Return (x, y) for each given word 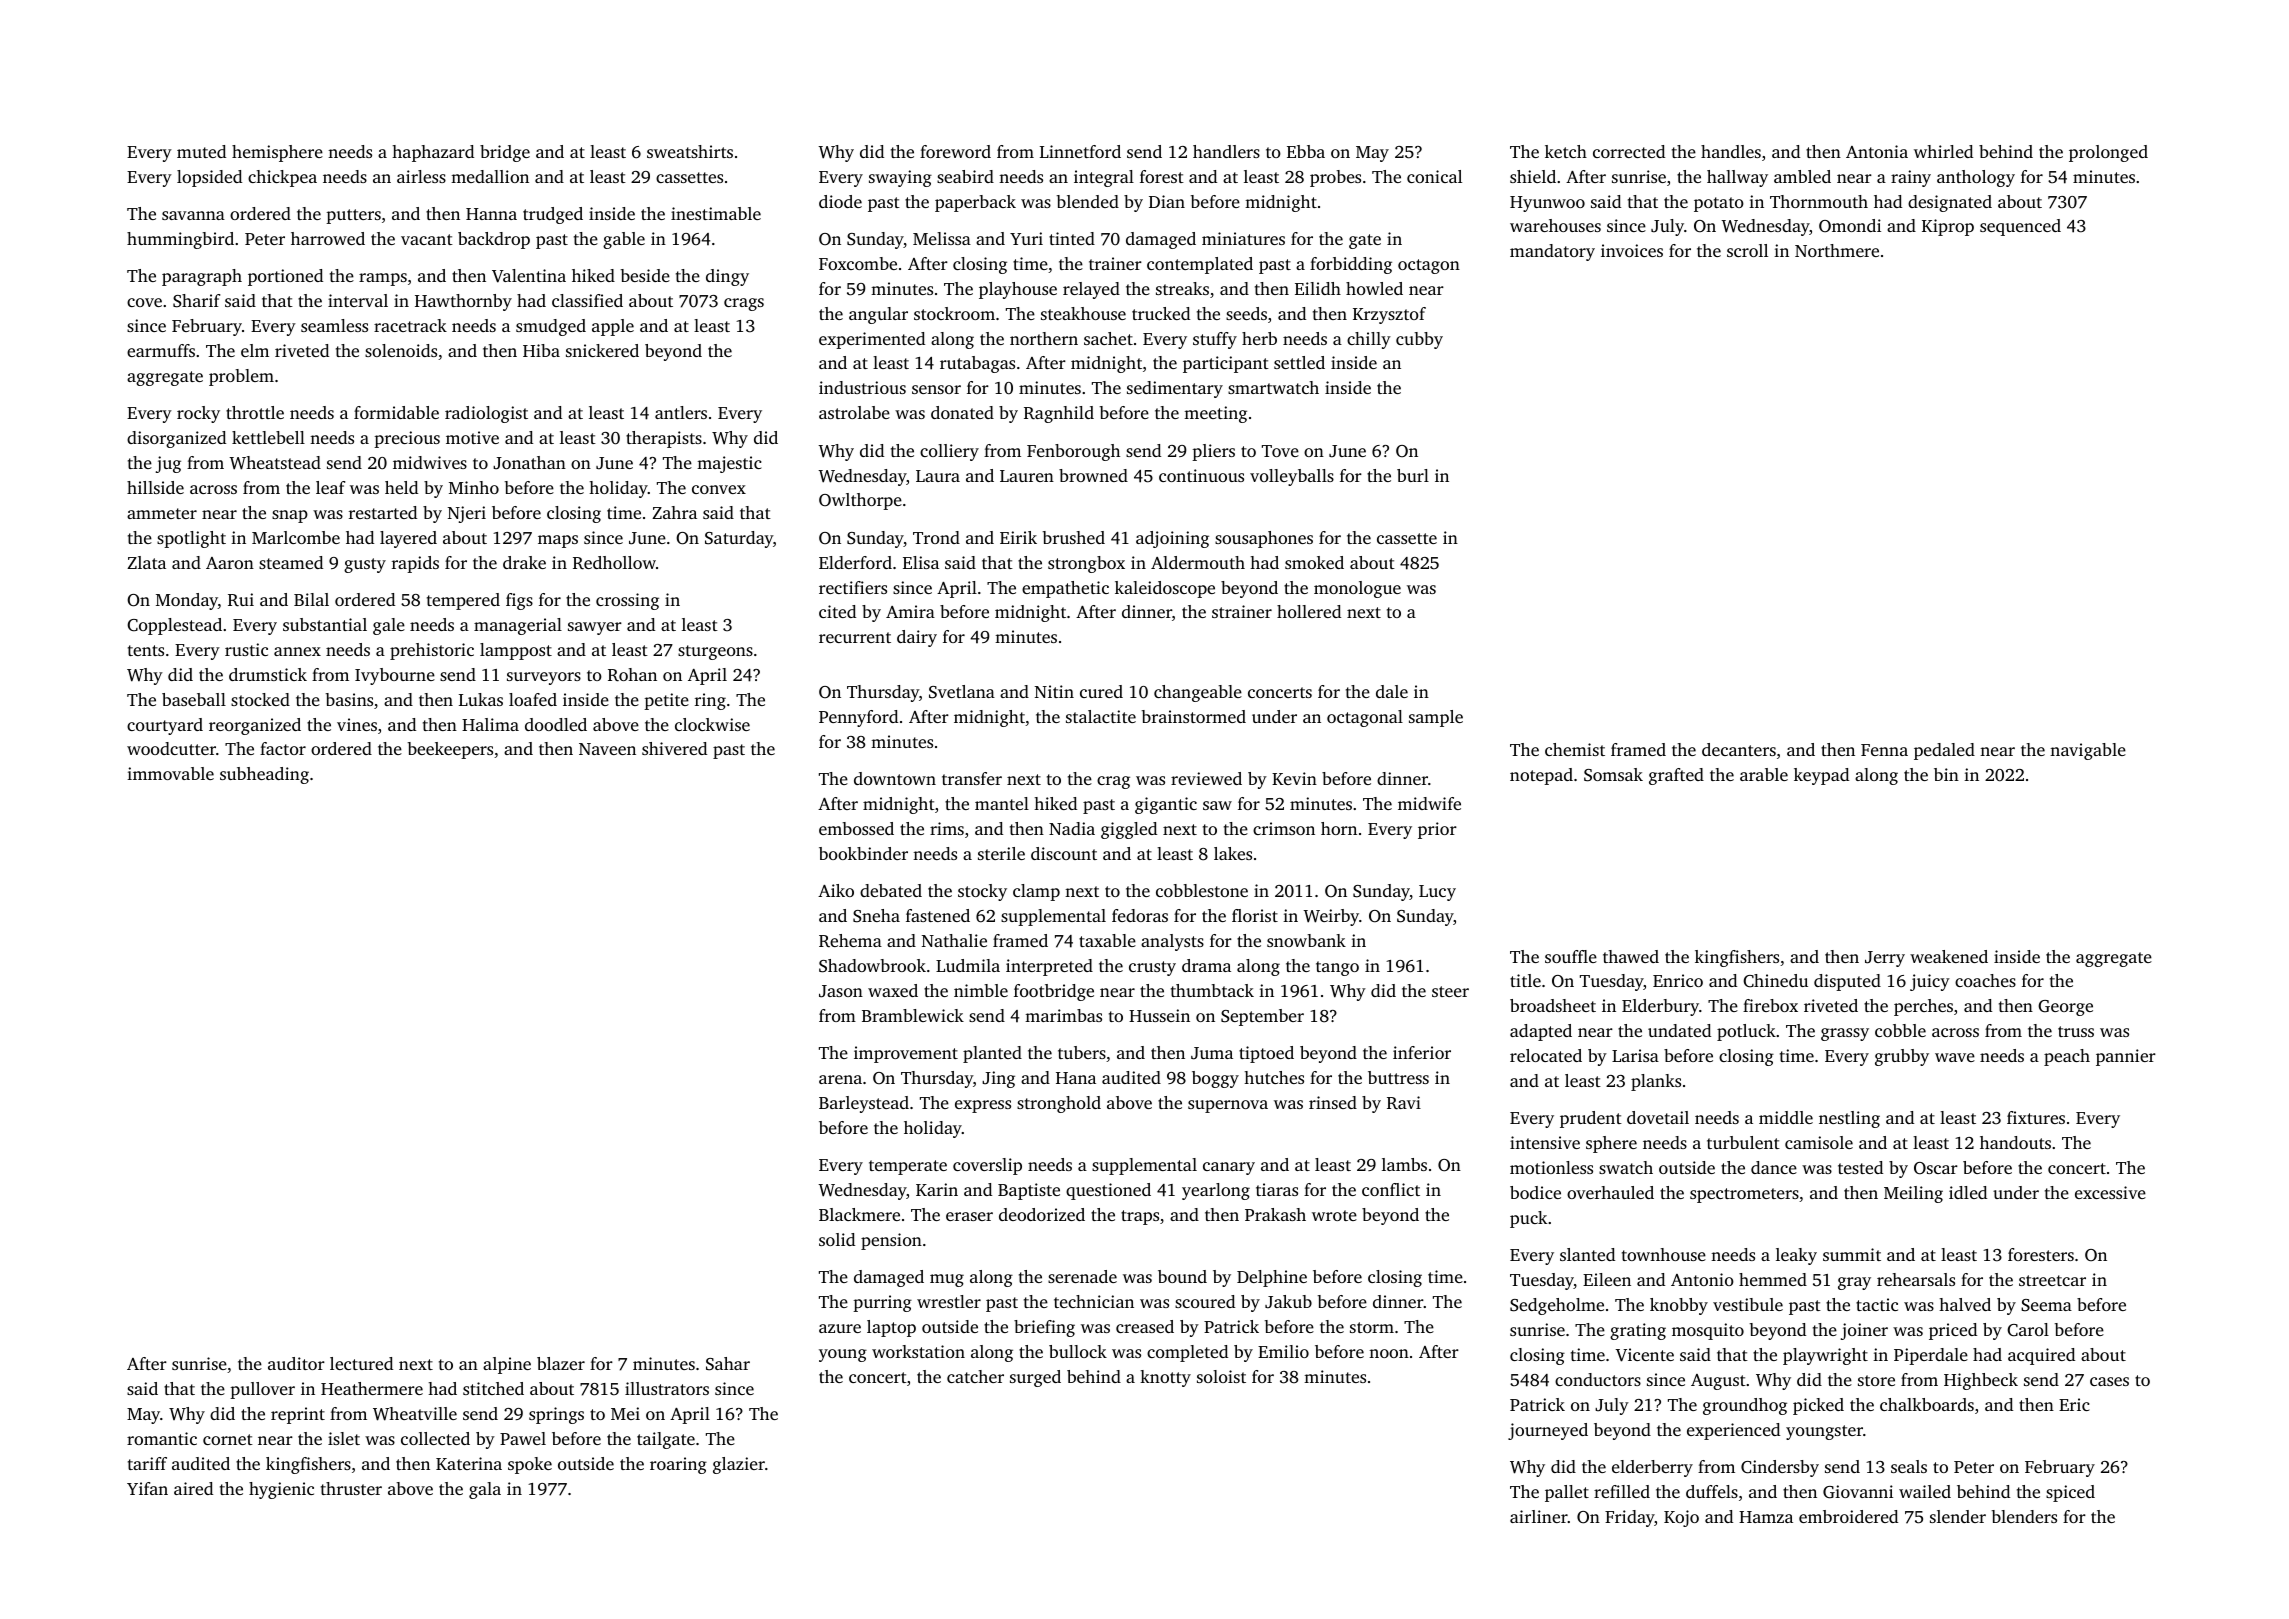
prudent (1591, 1119)
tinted (1072, 238)
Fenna (1884, 750)
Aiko (836, 890)
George (2065, 1008)
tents (146, 650)
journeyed (1548, 1431)
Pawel (523, 1438)
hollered (1309, 611)
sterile (1001, 853)
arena (840, 1079)
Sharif (196, 301)
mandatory (1552, 252)
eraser (969, 1216)
